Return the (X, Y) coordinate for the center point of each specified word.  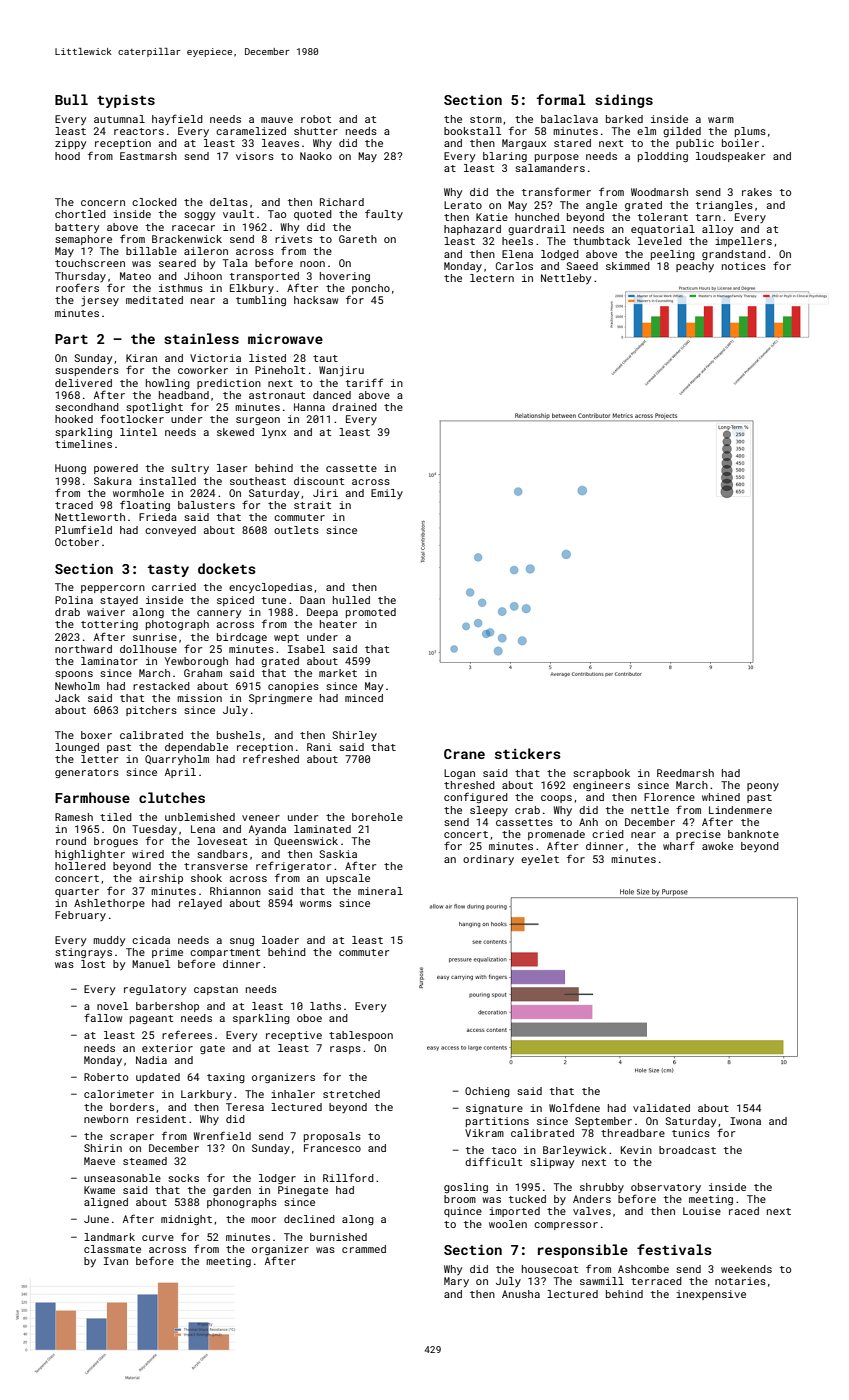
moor (263, 1220)
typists (126, 101)
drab (67, 612)
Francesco (332, 1148)
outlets (296, 530)
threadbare (633, 1133)
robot (316, 119)
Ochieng (487, 1092)
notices (744, 266)
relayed (200, 904)
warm (721, 120)
